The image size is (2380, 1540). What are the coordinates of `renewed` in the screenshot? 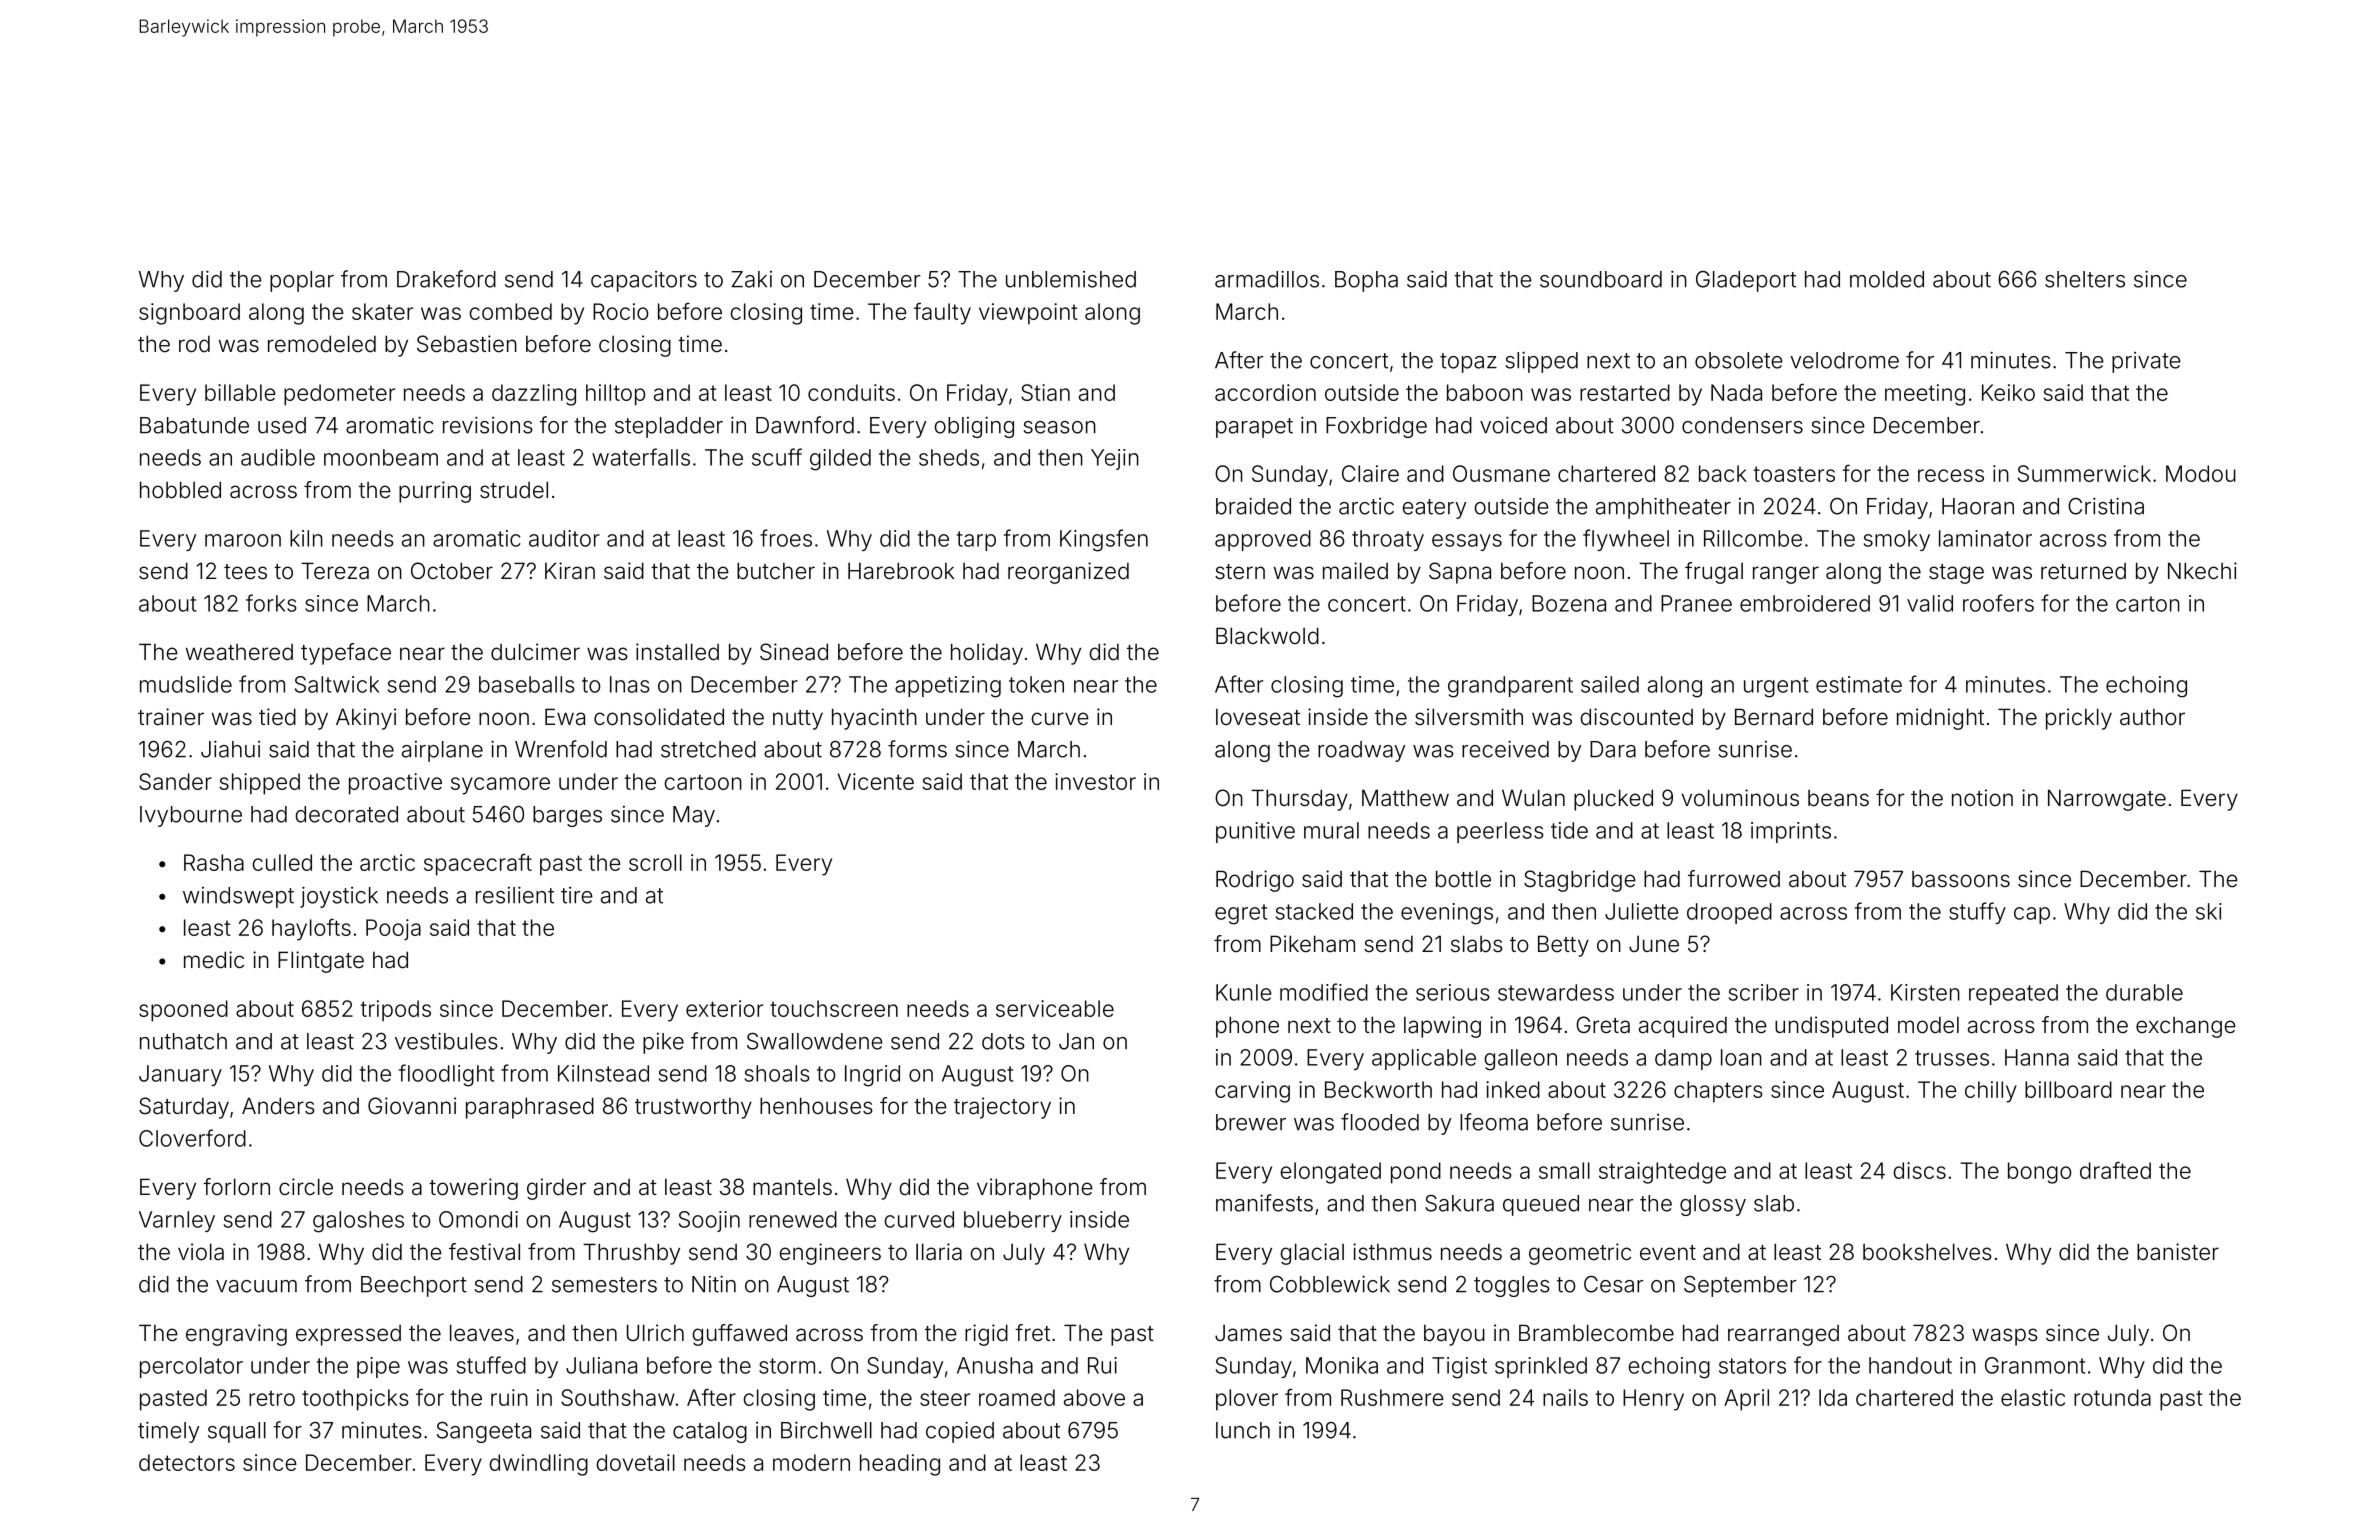 It's located at (793, 1219).
